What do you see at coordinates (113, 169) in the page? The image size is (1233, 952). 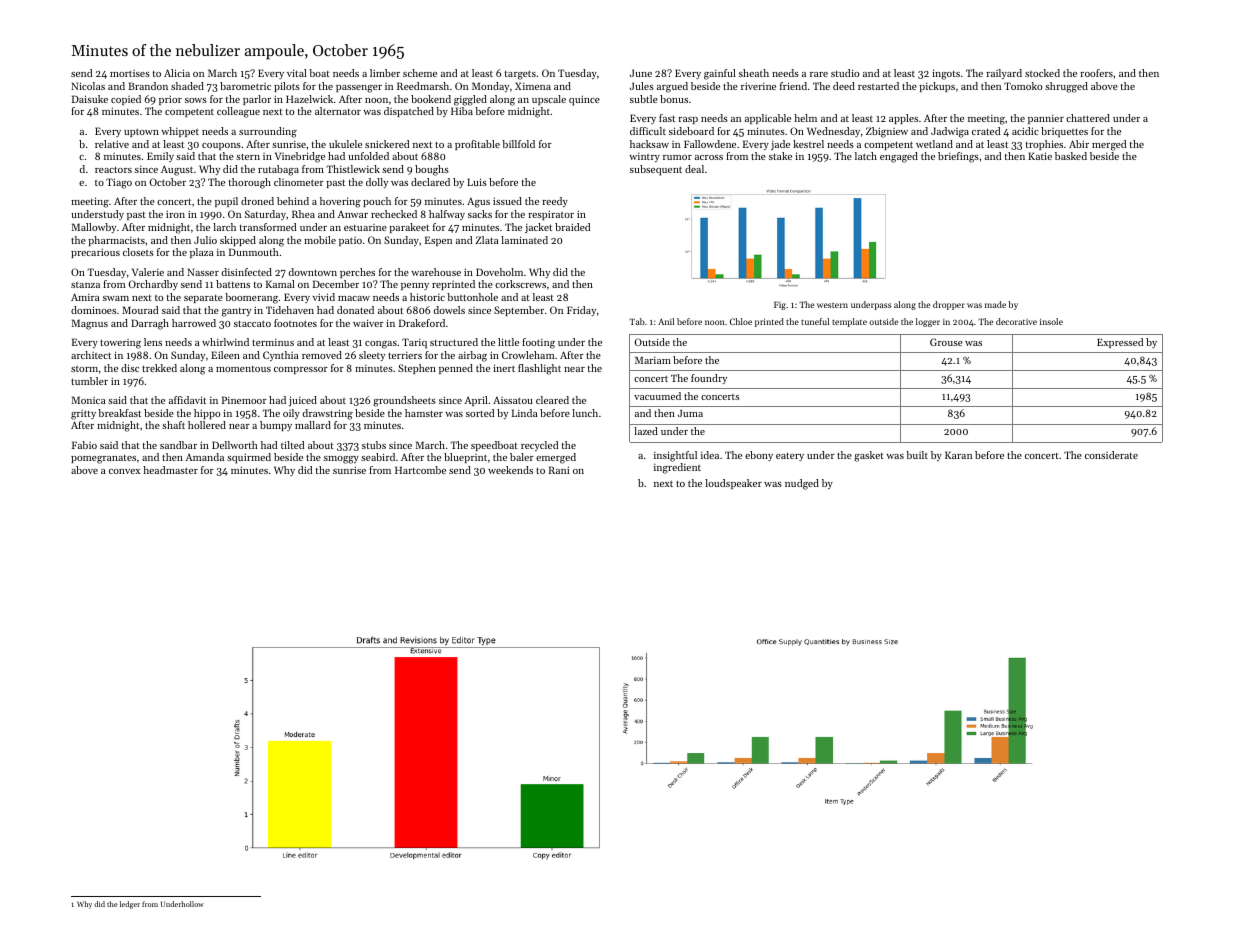 I see `reactors` at bounding box center [113, 169].
